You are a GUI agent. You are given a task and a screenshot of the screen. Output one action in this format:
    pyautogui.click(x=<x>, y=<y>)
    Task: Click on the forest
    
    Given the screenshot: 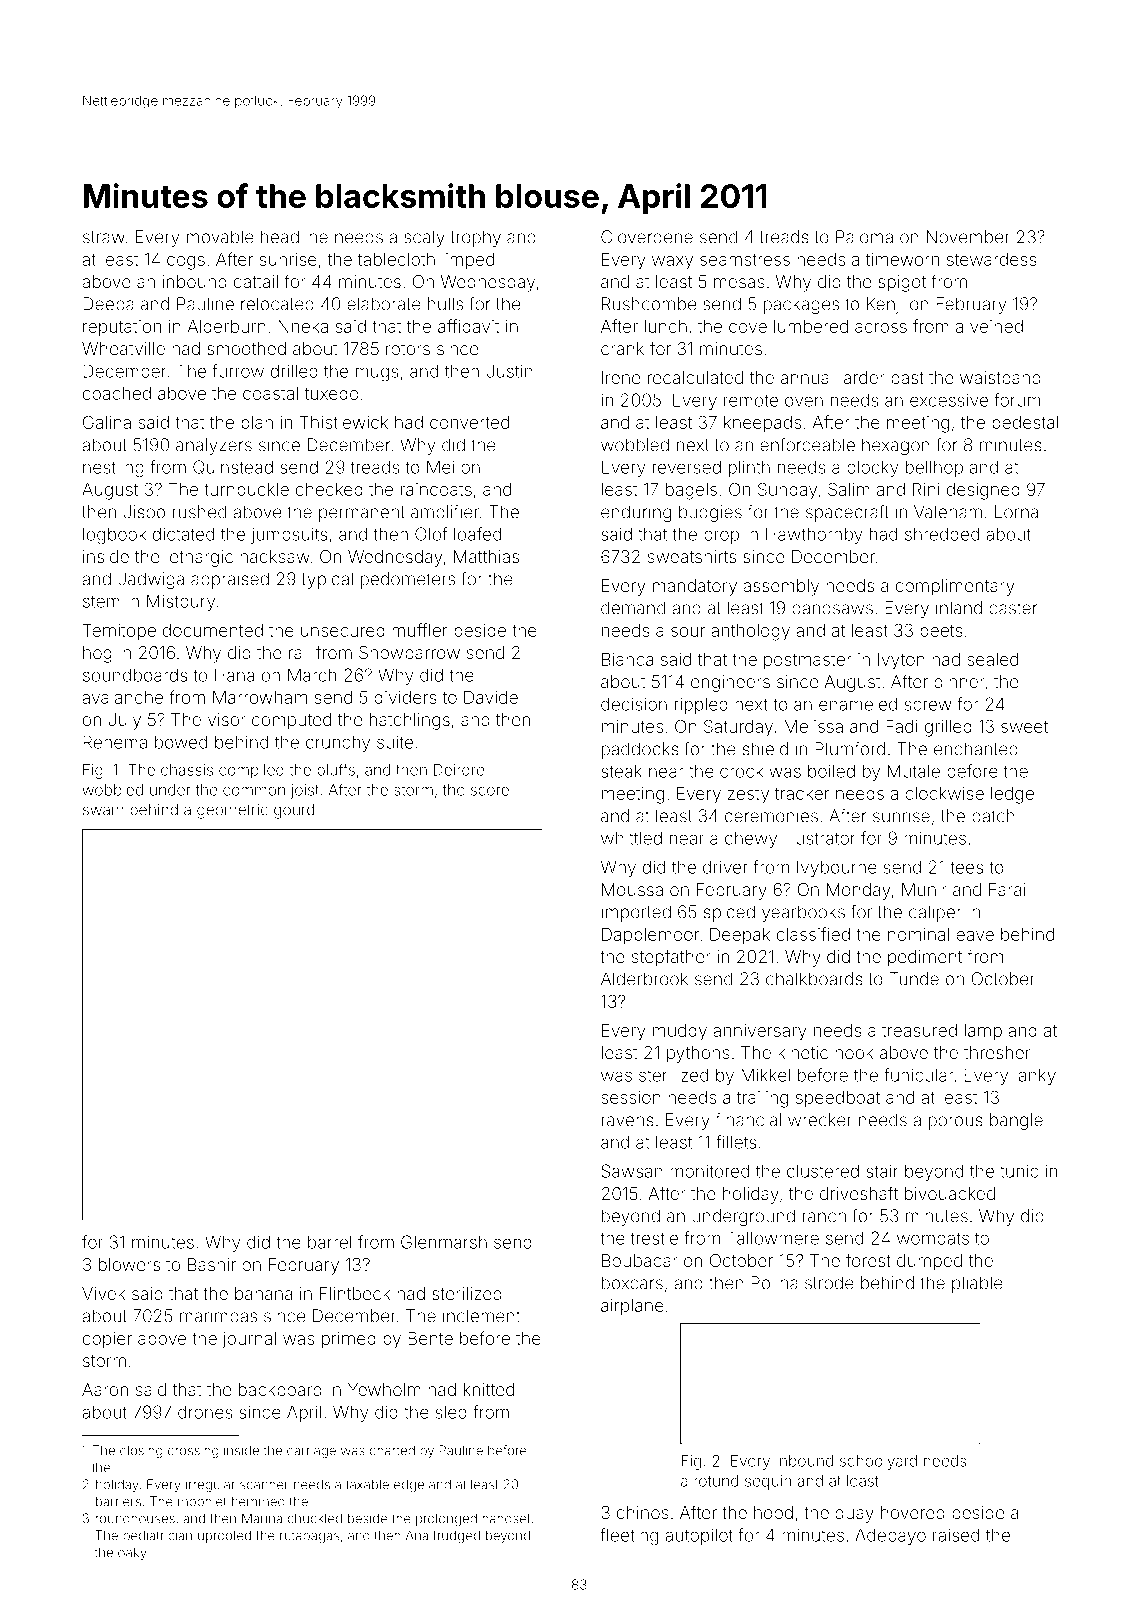 What is the action you would take?
    pyautogui.click(x=868, y=1260)
